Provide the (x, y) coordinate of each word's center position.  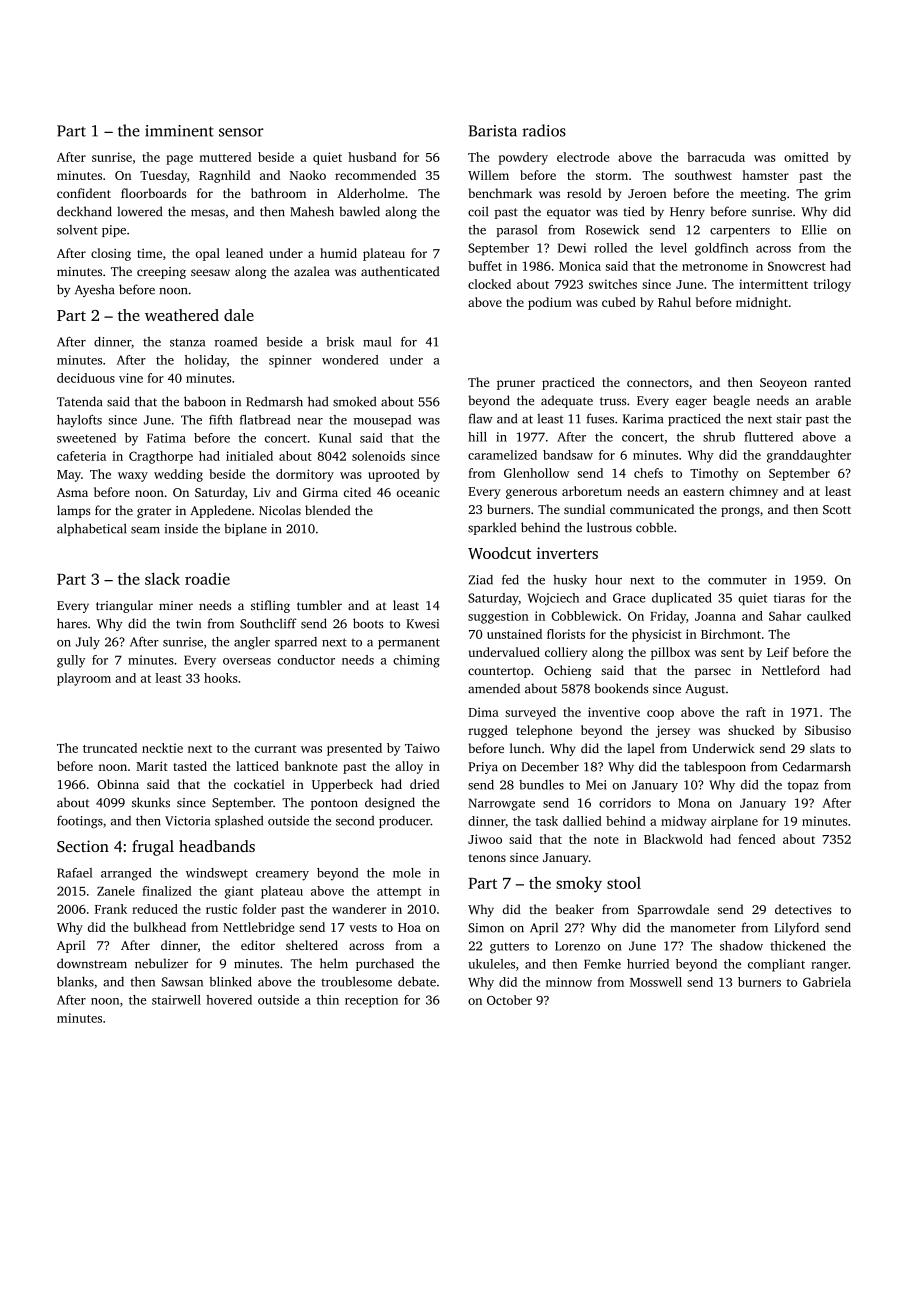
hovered (229, 1000)
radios (544, 130)
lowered (140, 211)
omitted (806, 157)
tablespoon (715, 767)
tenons (487, 858)
